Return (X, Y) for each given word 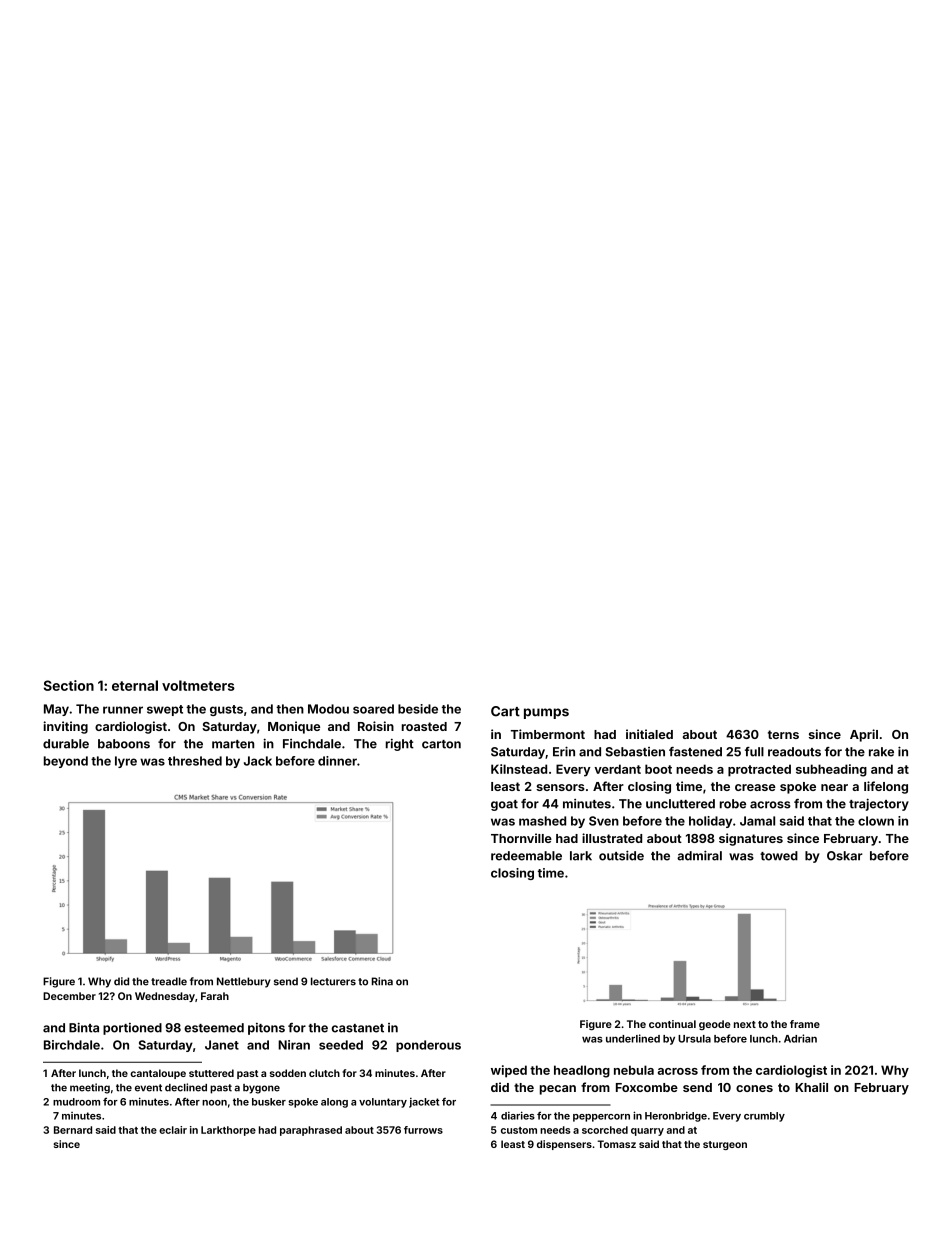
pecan (558, 1090)
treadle (169, 981)
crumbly (764, 1117)
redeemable (526, 856)
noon (214, 1103)
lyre (126, 762)
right (400, 745)
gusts (226, 710)
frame (805, 1024)
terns (783, 734)
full (754, 752)
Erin (564, 751)
